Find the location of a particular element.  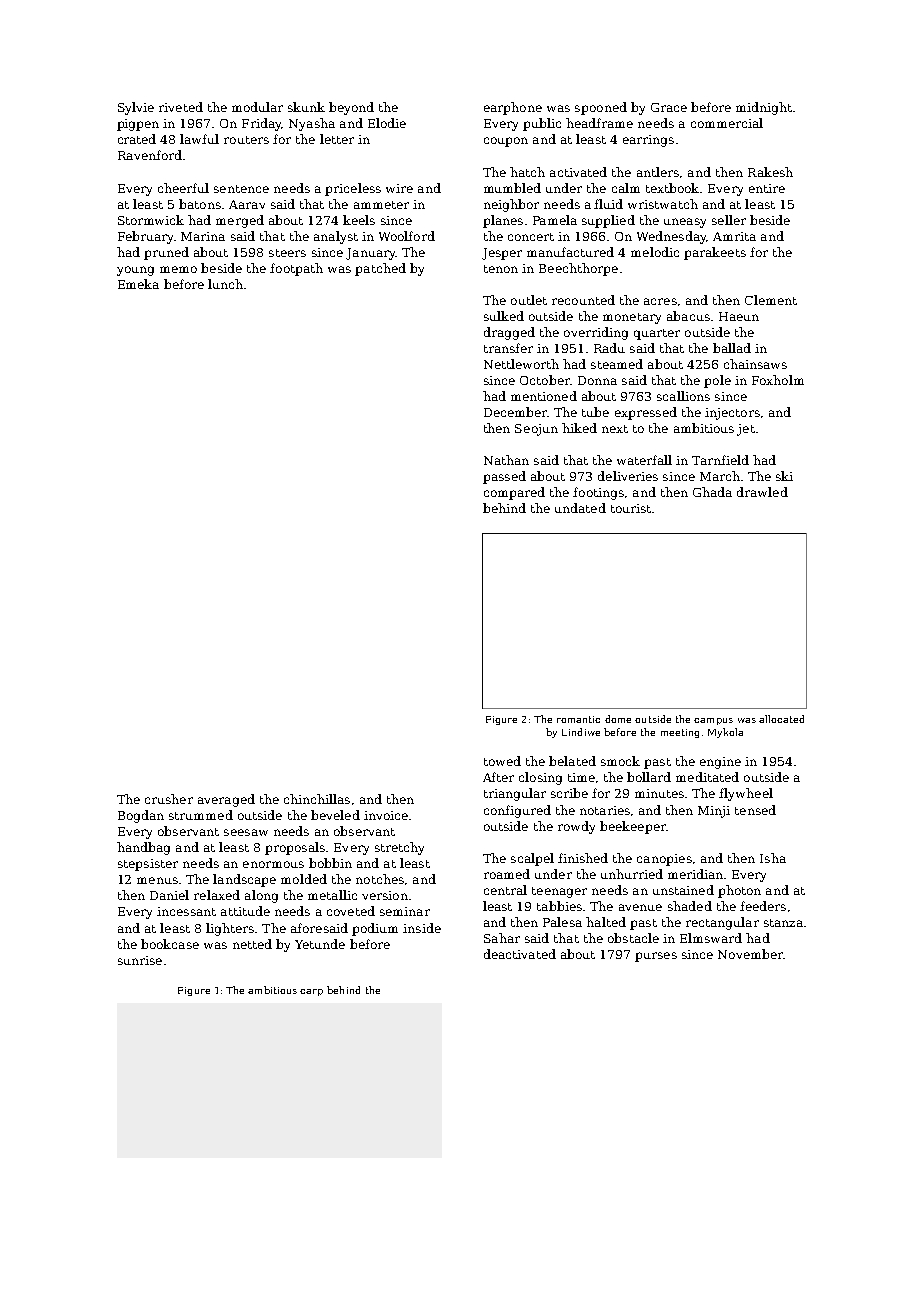

recounted is located at coordinates (583, 300).
